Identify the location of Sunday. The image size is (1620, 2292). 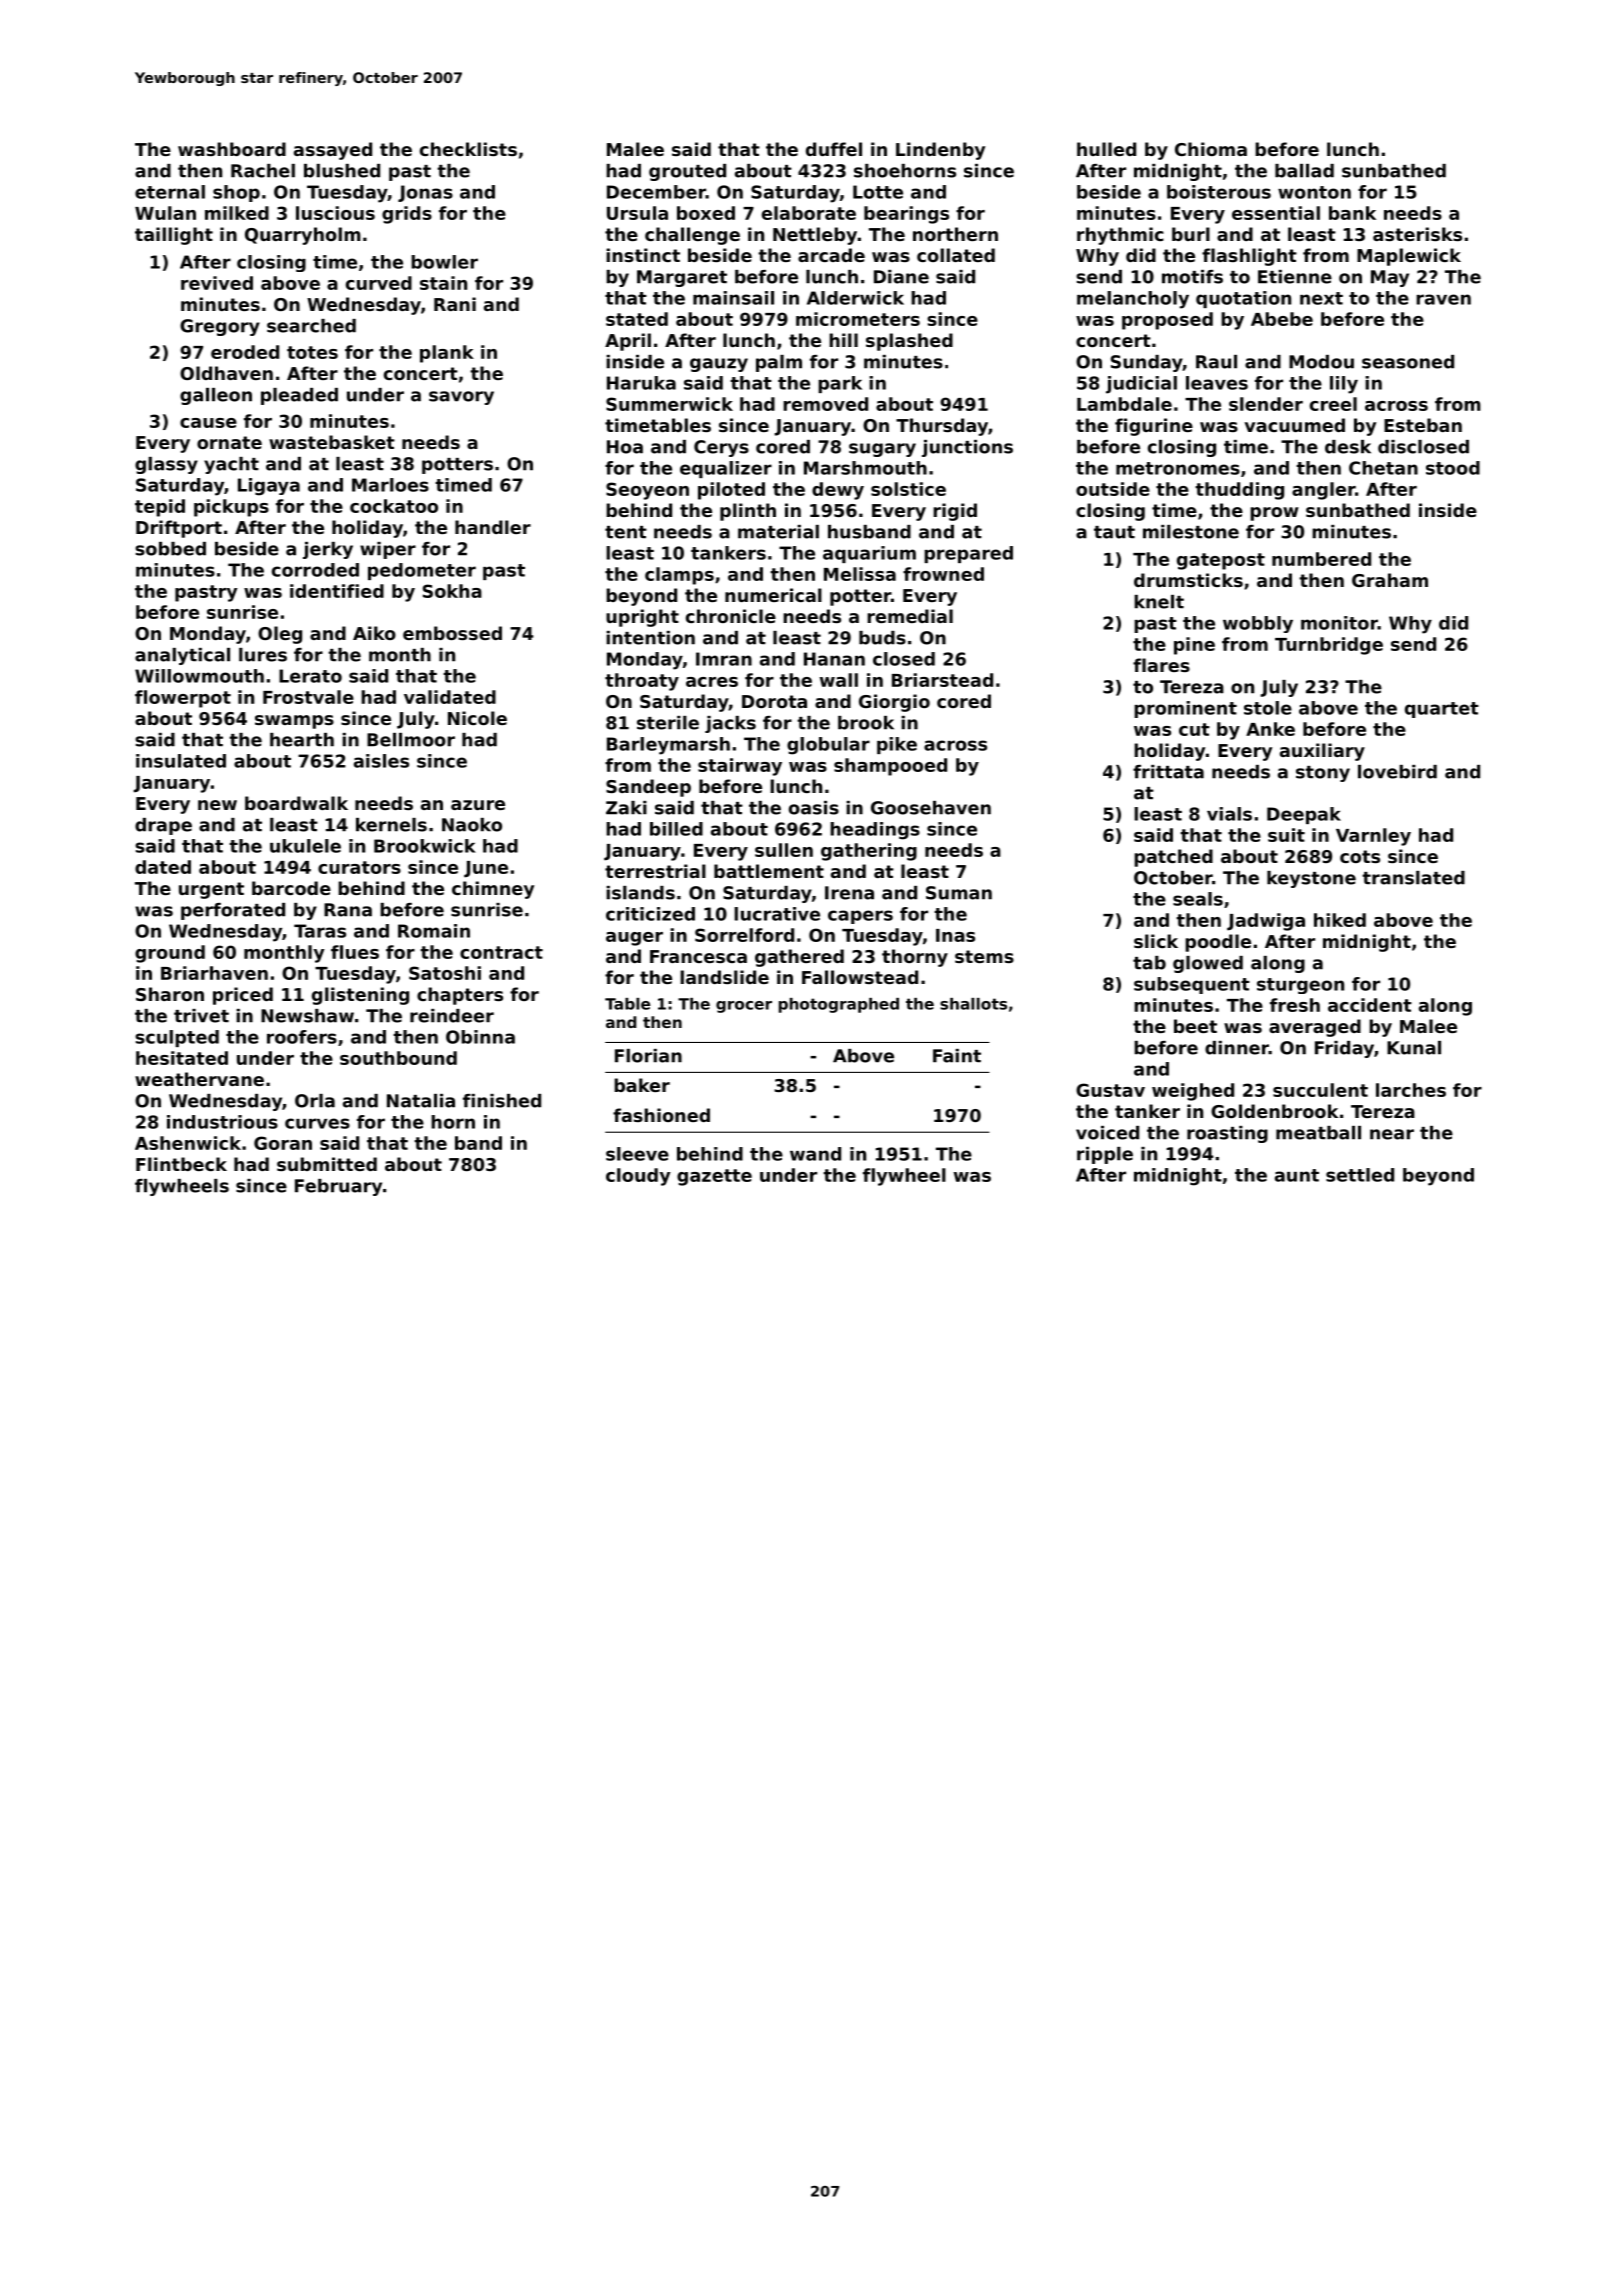
(1147, 363).
